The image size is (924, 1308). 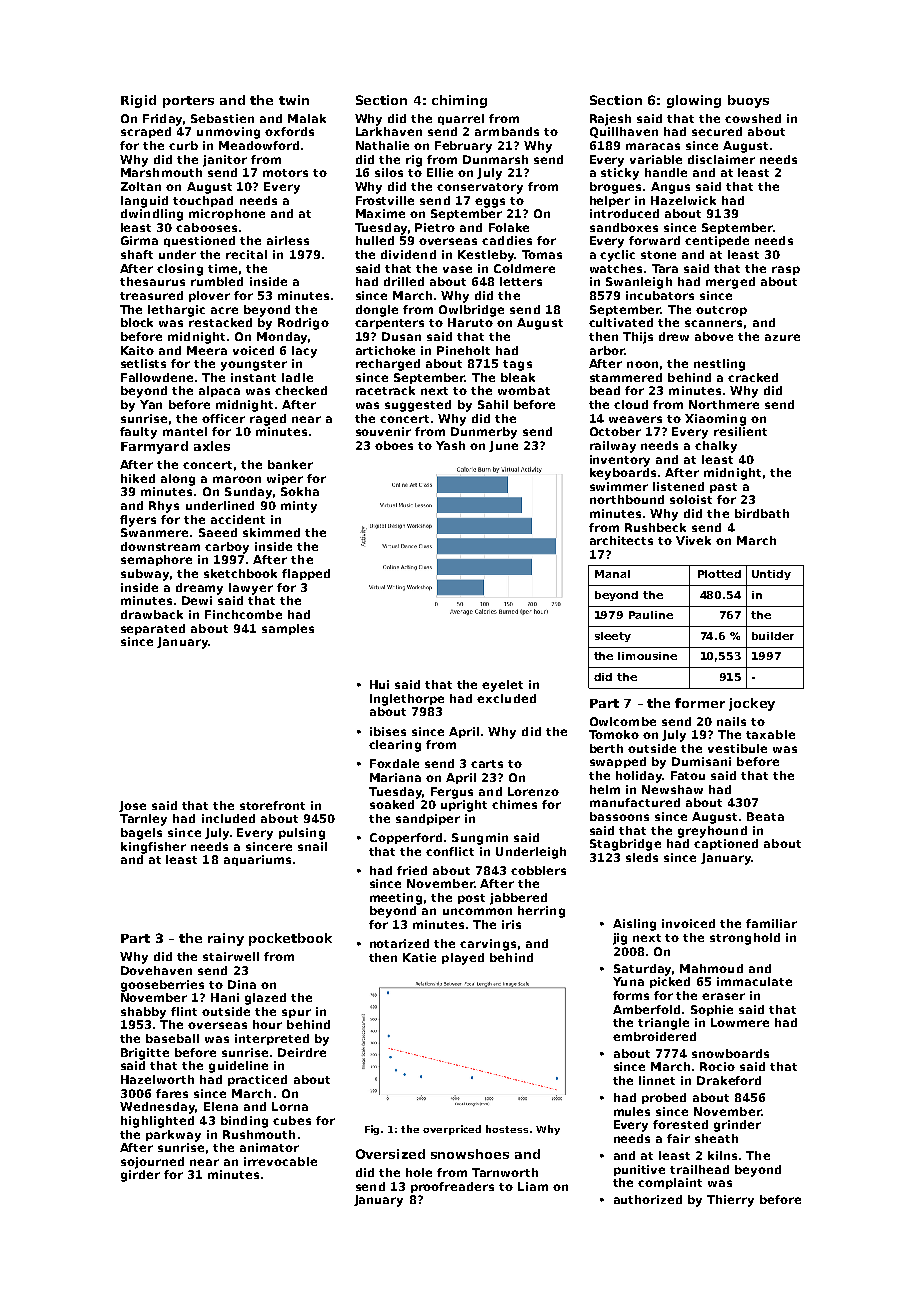 What do you see at coordinates (257, 1080) in the screenshot?
I see `practiced` at bounding box center [257, 1080].
